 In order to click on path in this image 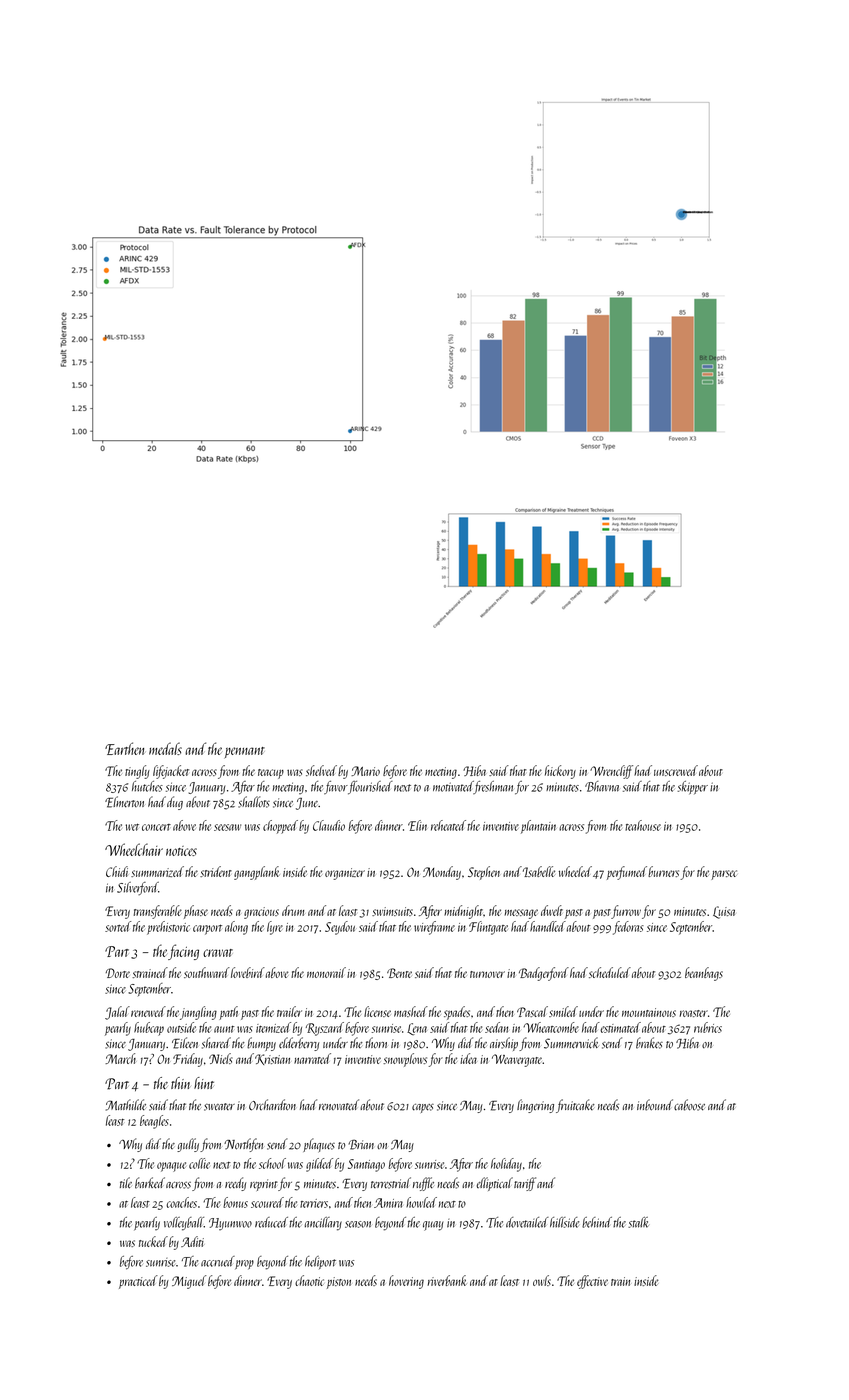, I will do `click(228, 1013)`.
